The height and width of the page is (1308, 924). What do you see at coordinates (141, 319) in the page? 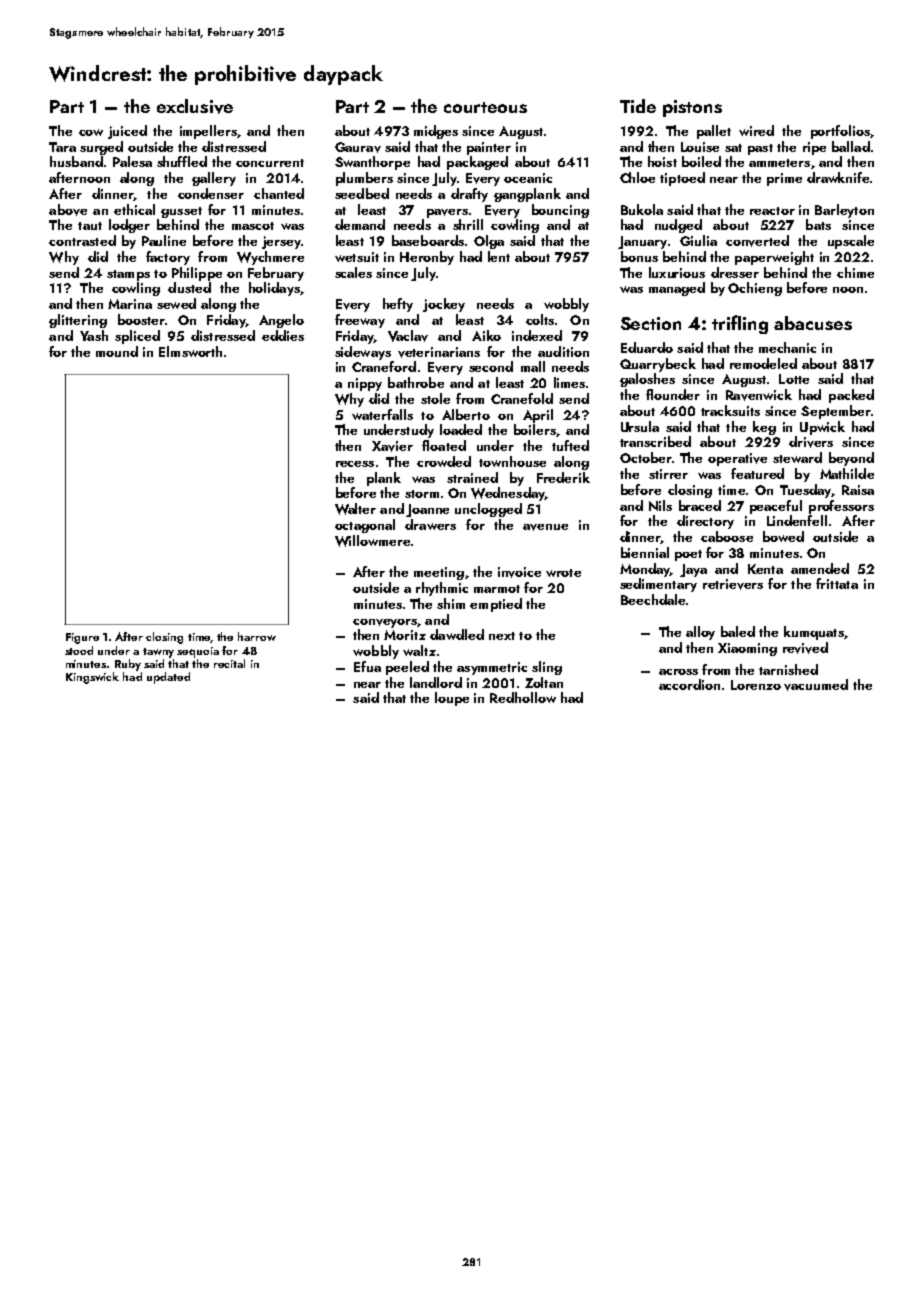
I see `booster` at bounding box center [141, 319].
